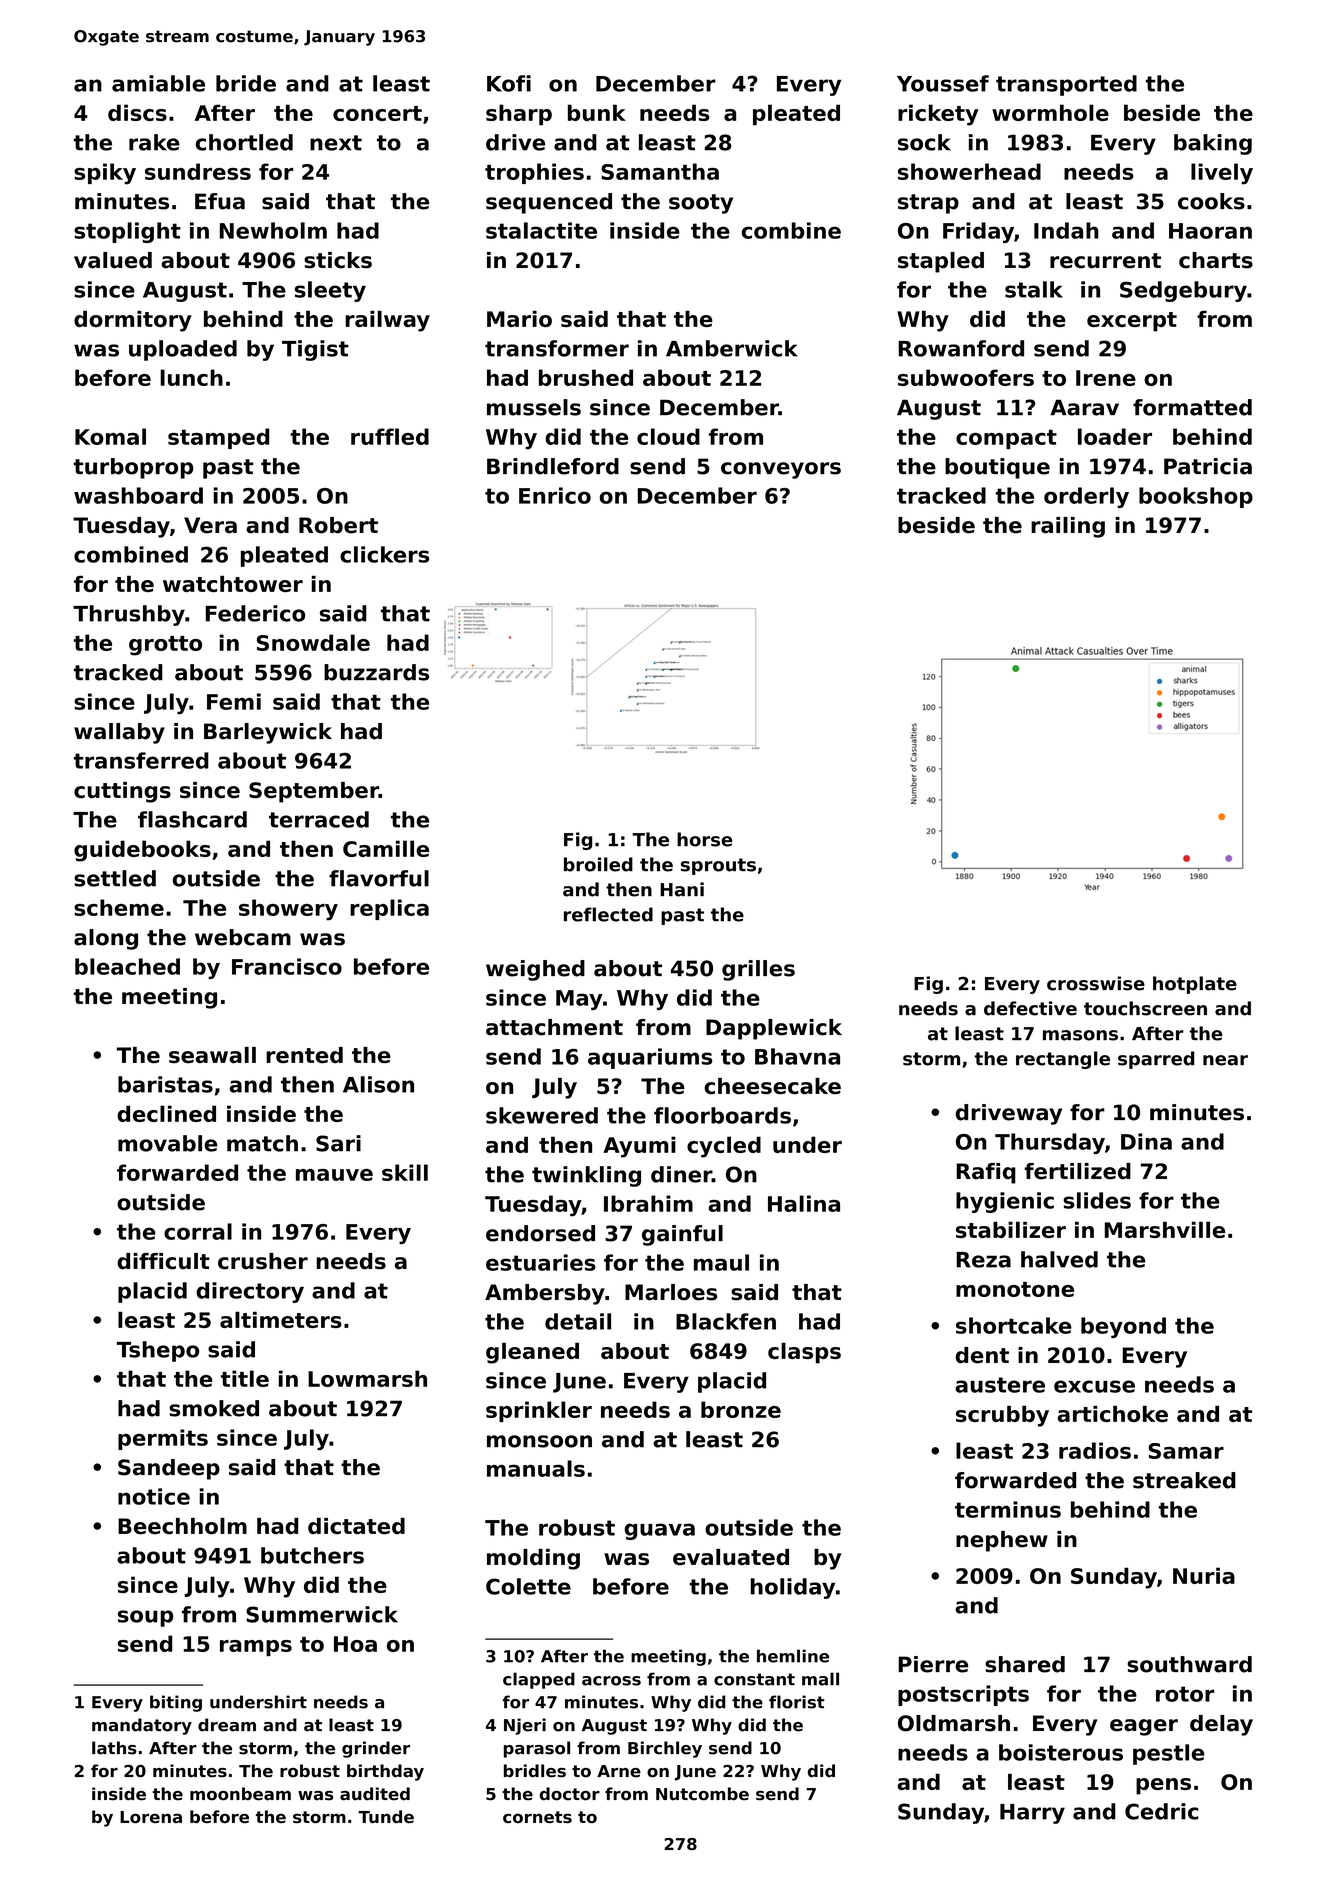 The image size is (1327, 1877). What do you see at coordinates (268, 733) in the document?
I see `Barleywick` at bounding box center [268, 733].
